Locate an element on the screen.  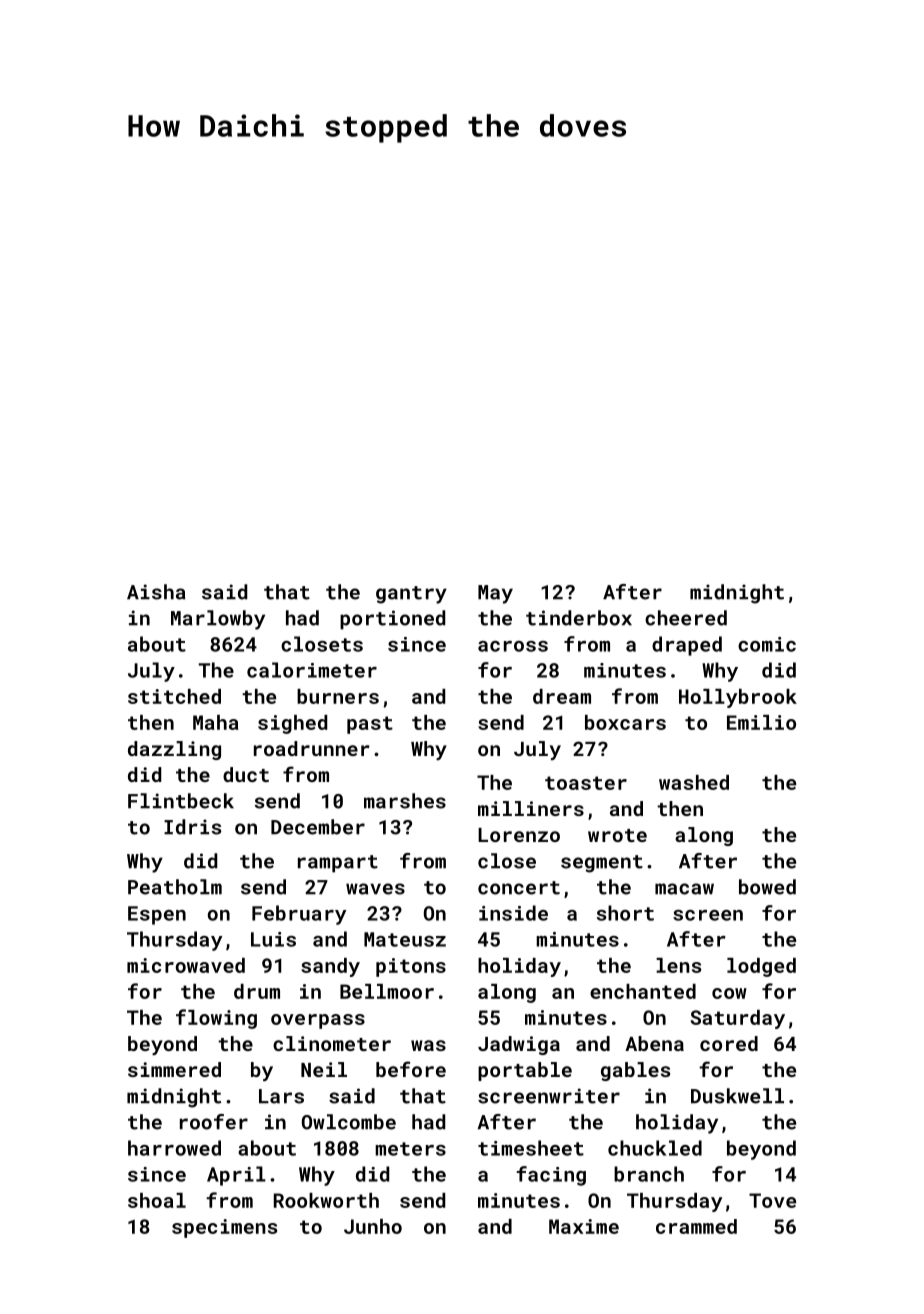
before is located at coordinates (411, 1069).
